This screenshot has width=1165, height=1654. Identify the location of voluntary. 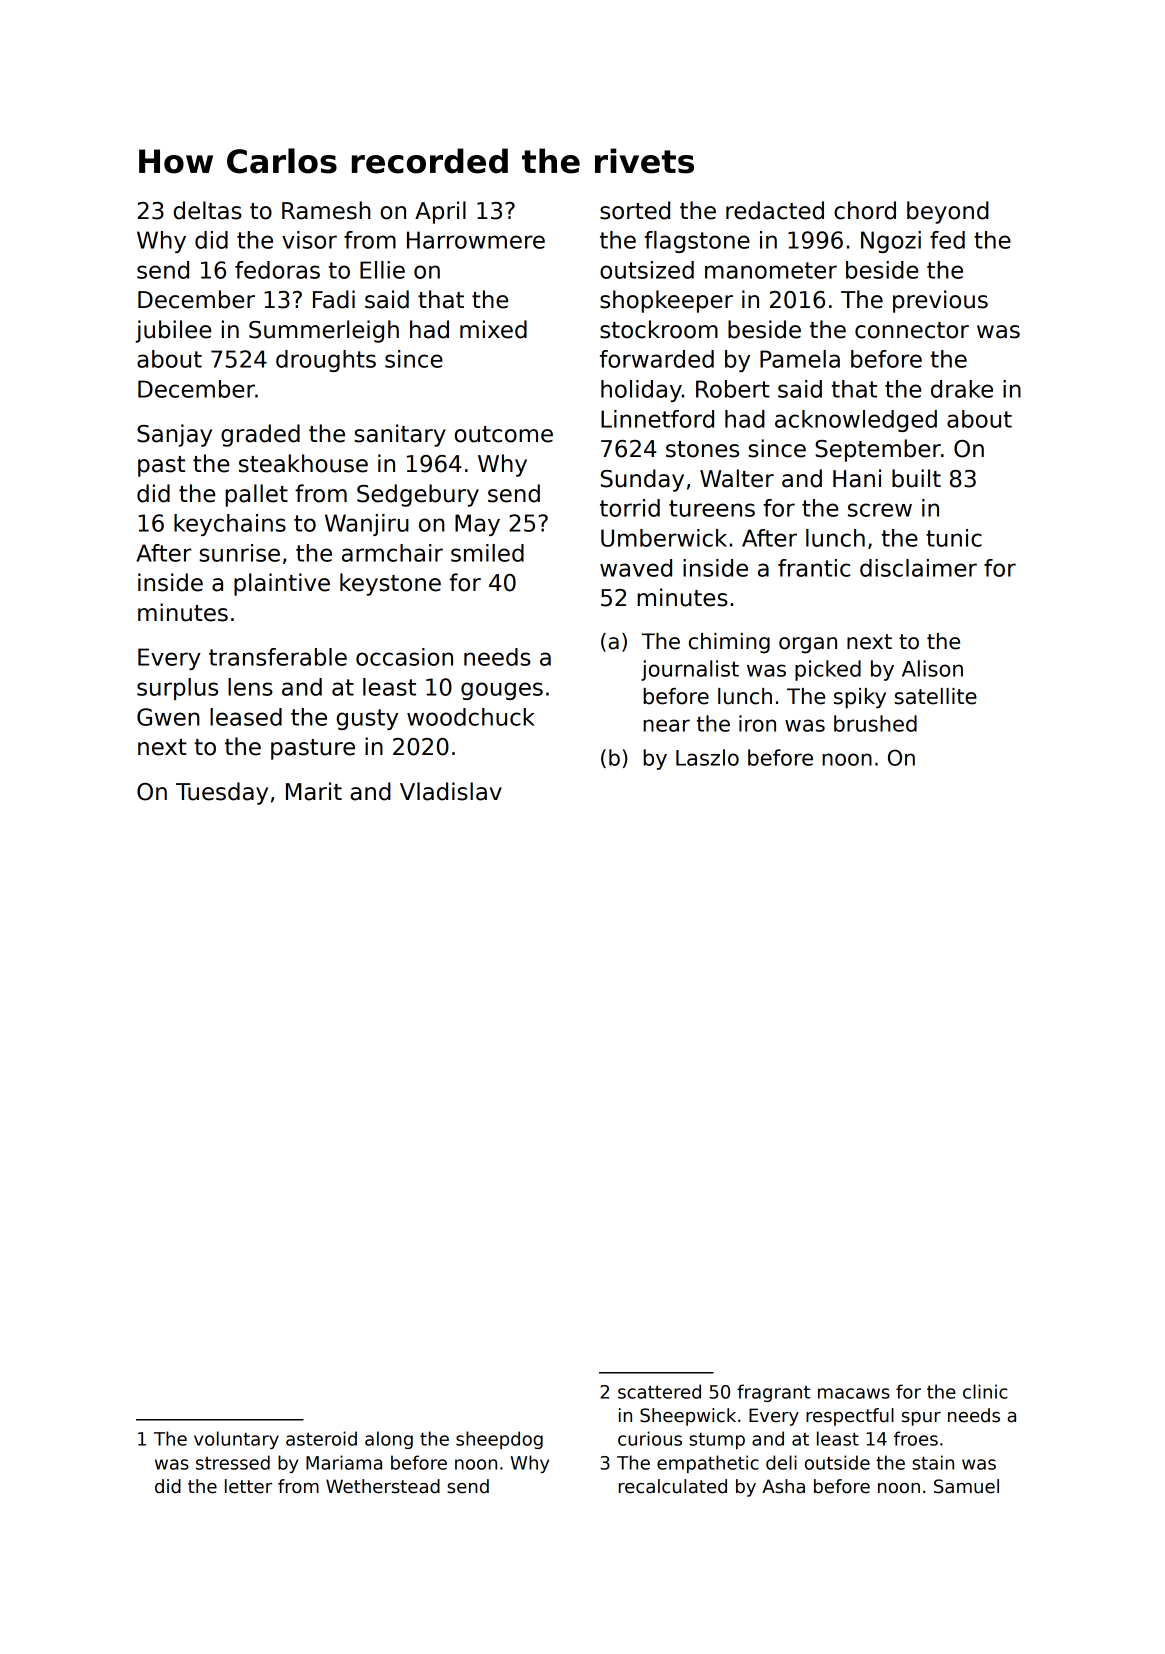
(236, 1440).
